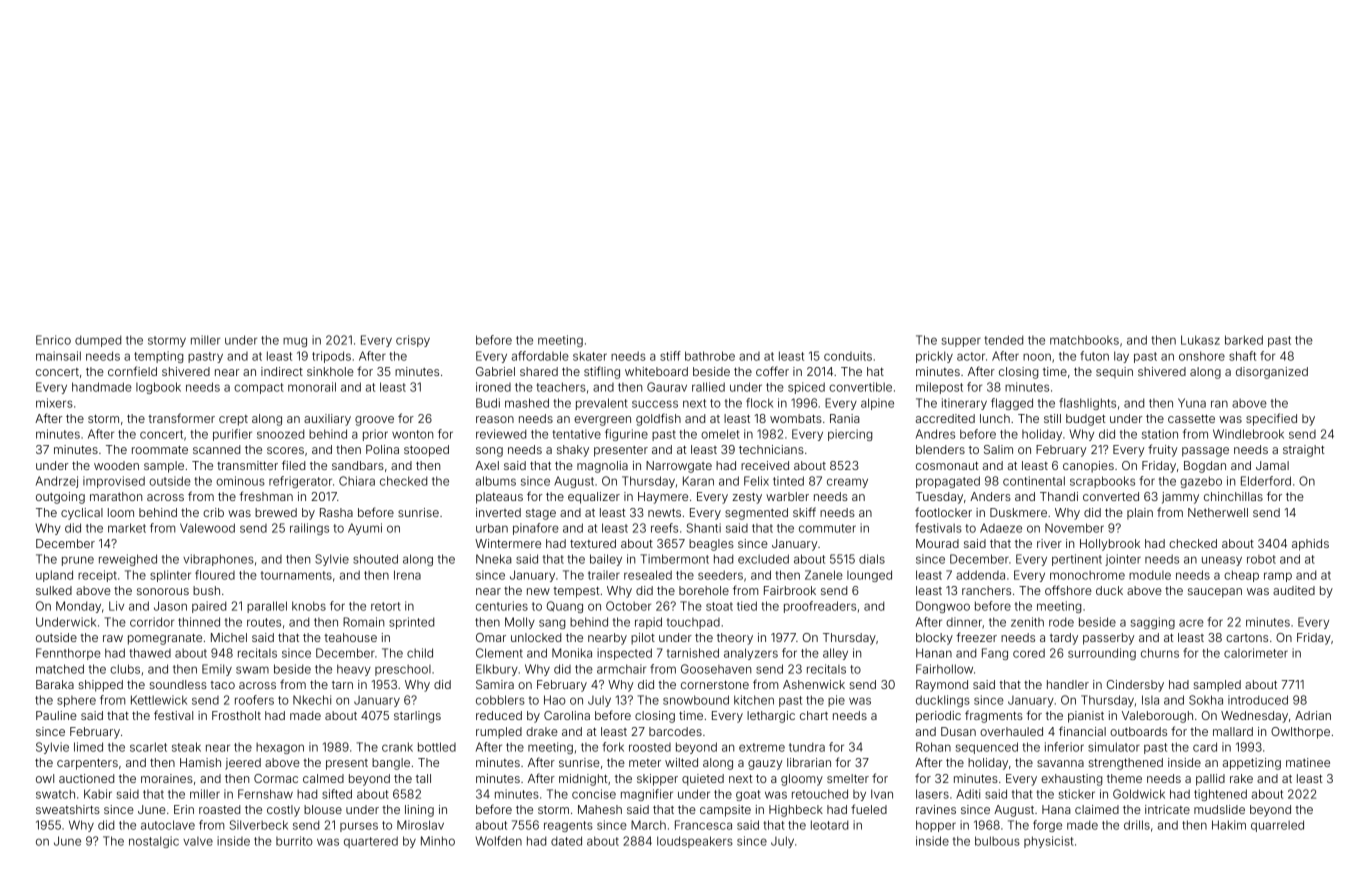 The image size is (1372, 887). Describe the element at coordinates (386, 606) in the screenshot. I see `retort` at that location.
